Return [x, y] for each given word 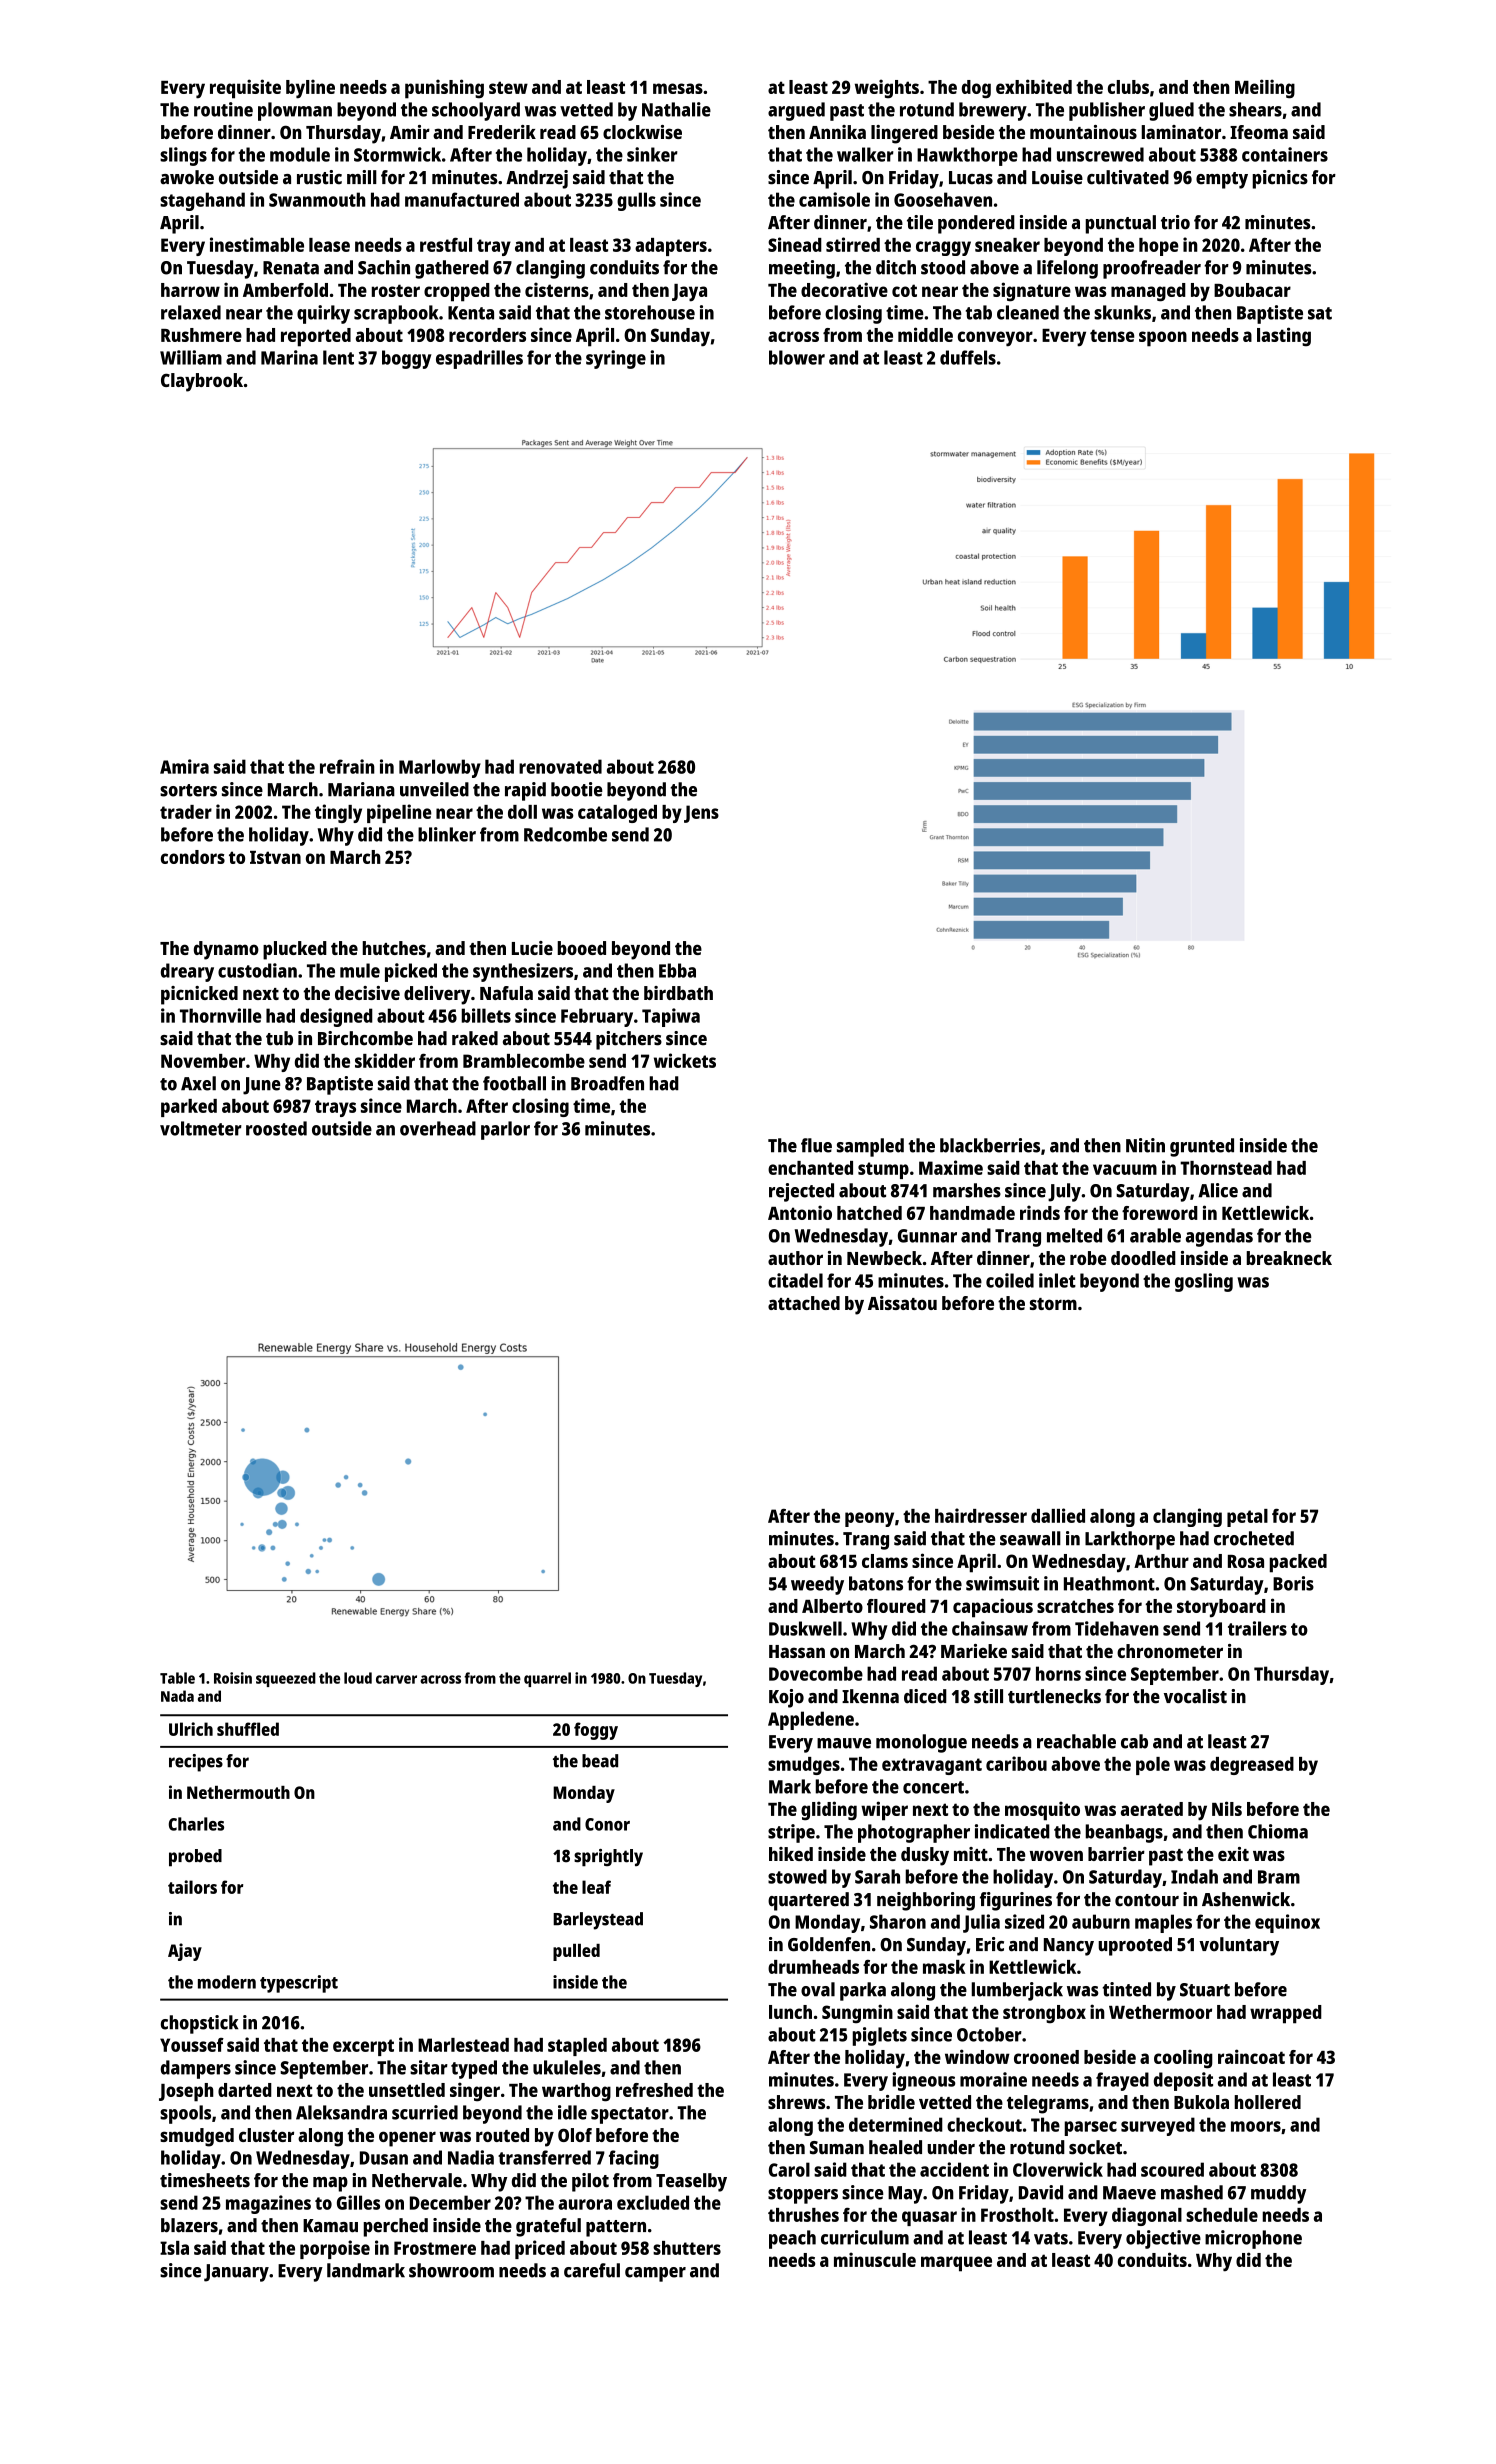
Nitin [1145, 1145]
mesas [678, 88]
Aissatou [902, 1303]
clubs [1128, 87]
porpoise [335, 2249]
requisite [245, 89]
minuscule [875, 2259]
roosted [276, 1128]
